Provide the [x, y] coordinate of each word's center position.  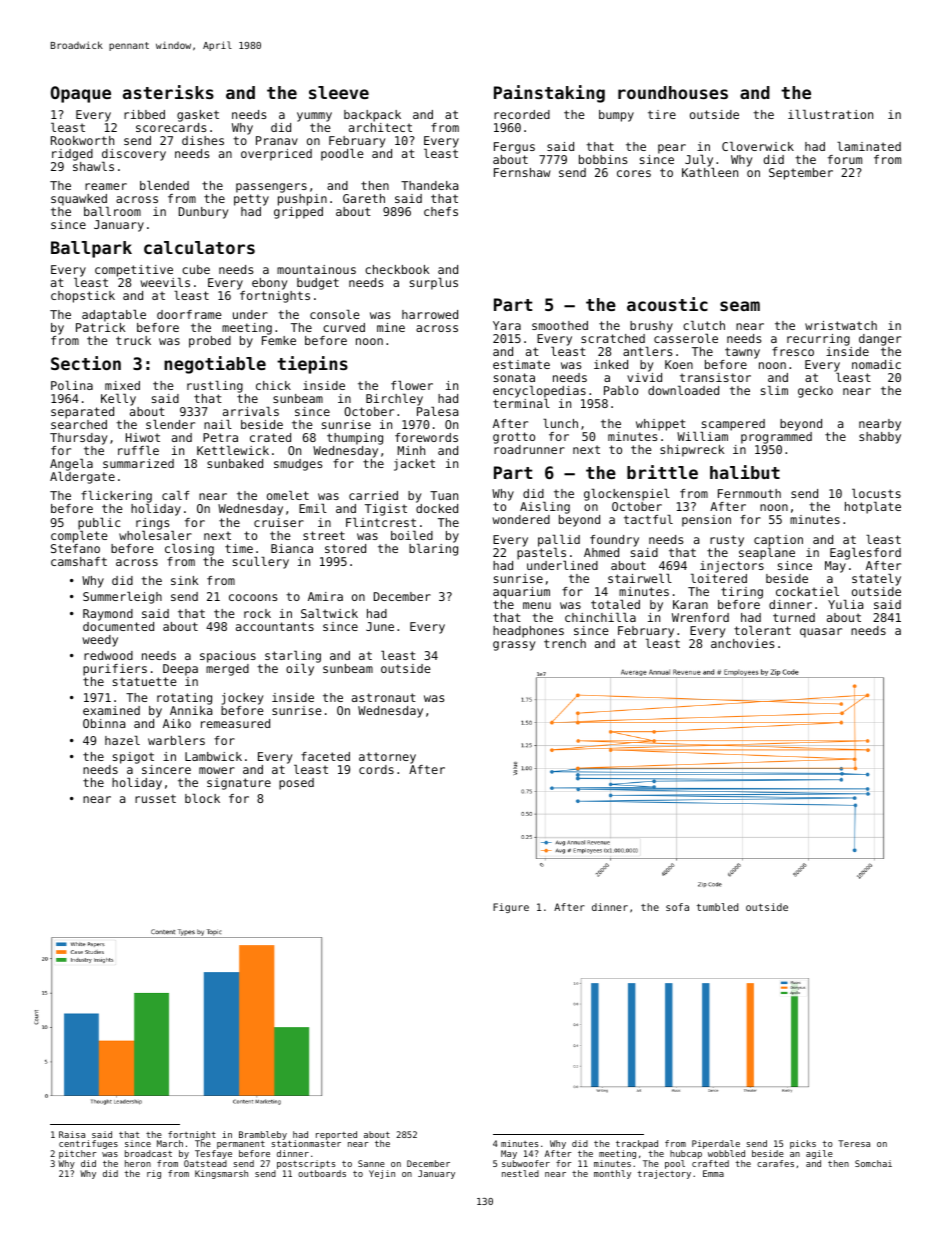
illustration [830, 114]
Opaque [81, 94]
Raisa [72, 1134]
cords [376, 769]
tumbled [717, 907]
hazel [122, 740]
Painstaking [549, 94]
